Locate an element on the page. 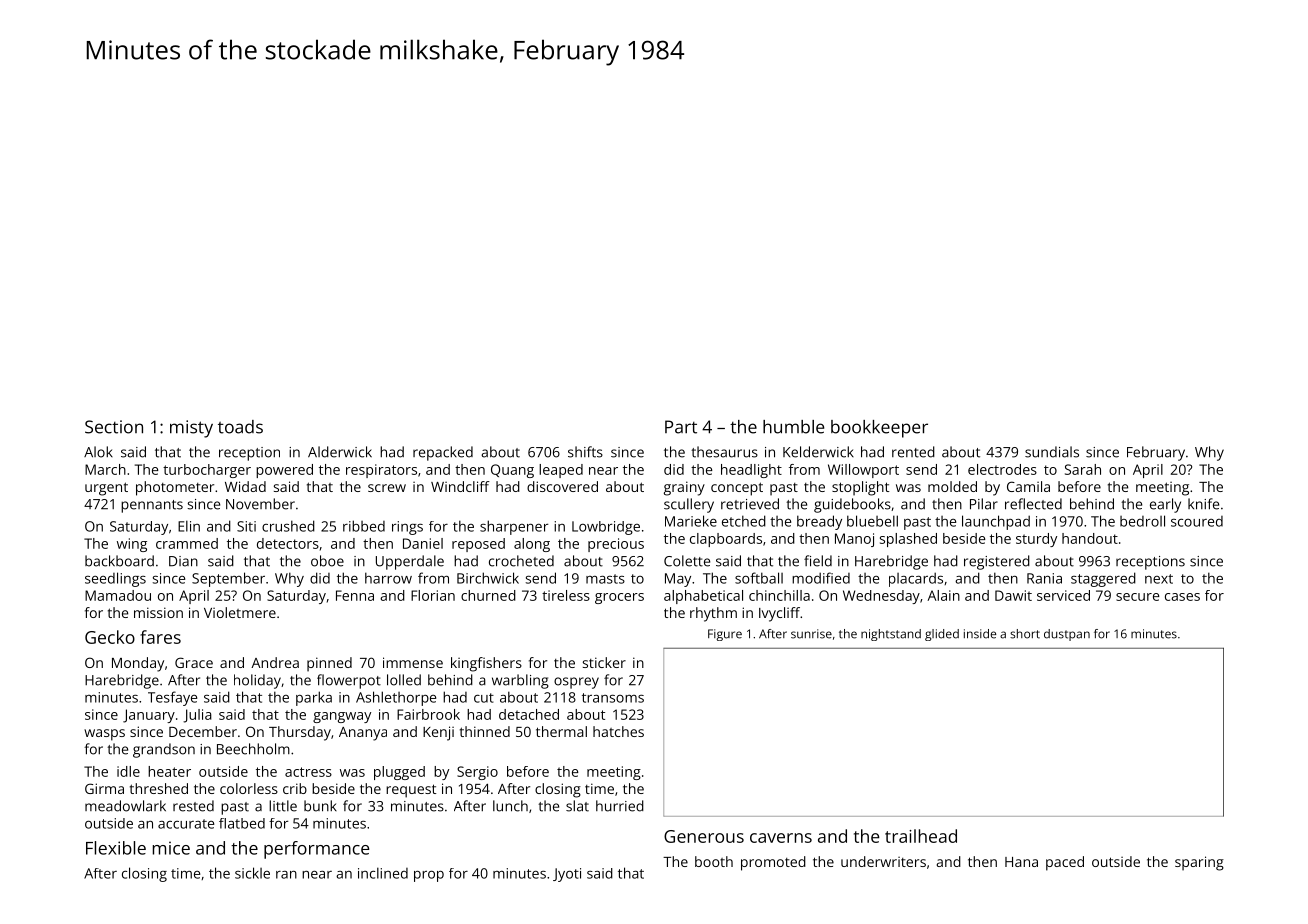 The height and width of the page is (924, 1308). sundials is located at coordinates (1052, 452).
